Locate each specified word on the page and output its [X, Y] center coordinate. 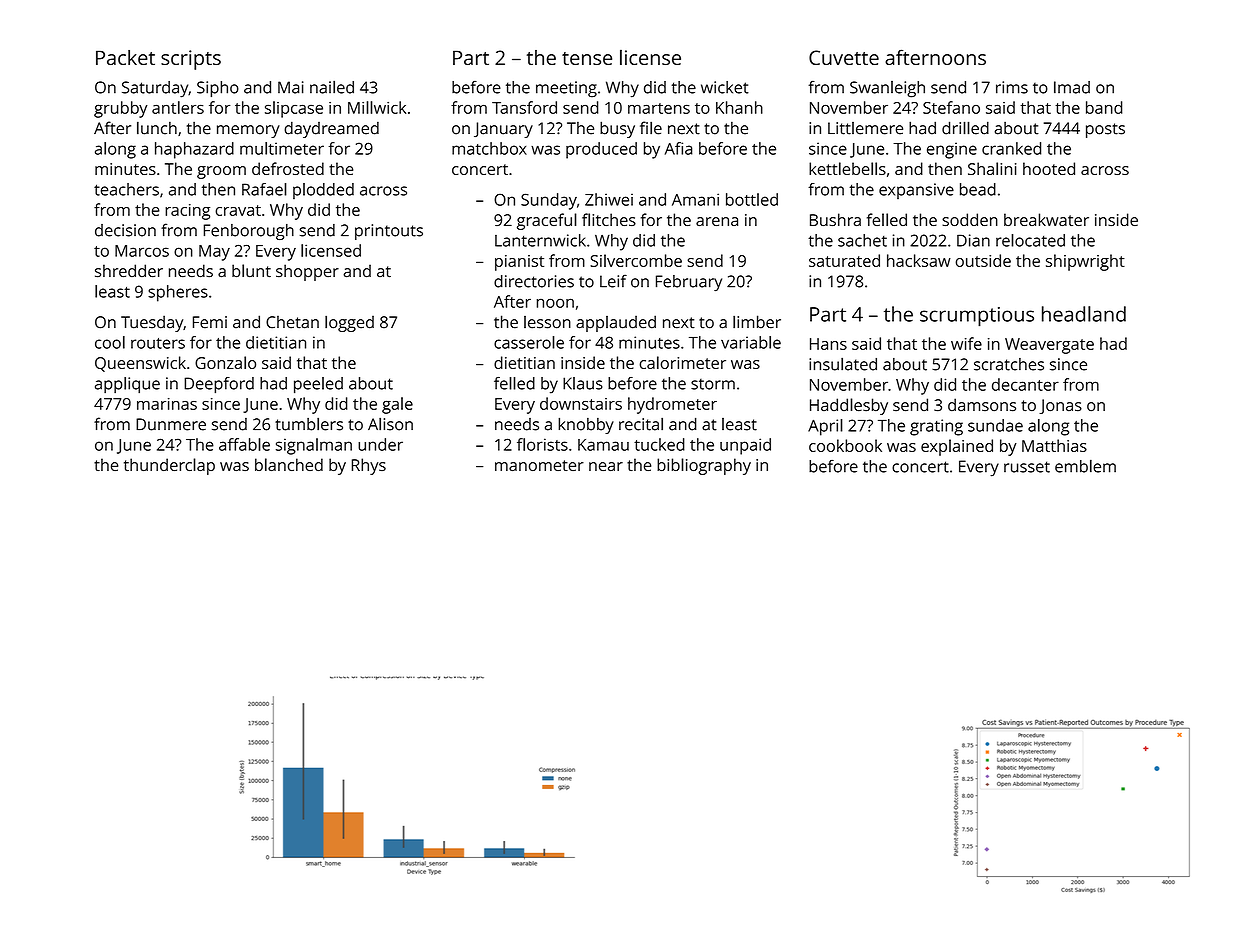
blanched [289, 464]
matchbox [489, 148]
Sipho [218, 89]
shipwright [1085, 262]
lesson [547, 322]
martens [659, 108]
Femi [210, 322]
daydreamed [331, 129]
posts [1105, 130]
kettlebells [847, 168]
